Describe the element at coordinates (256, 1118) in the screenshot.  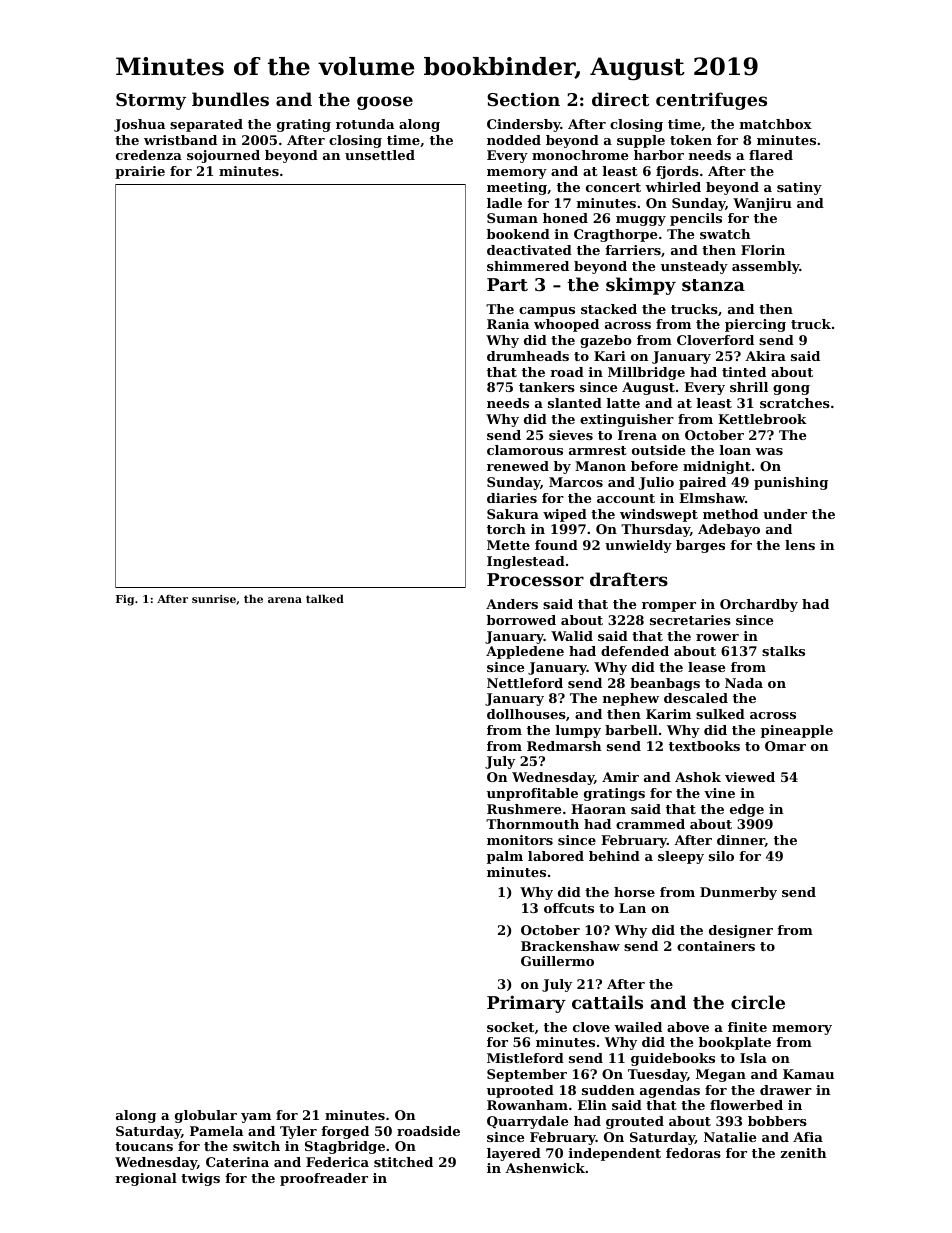
I see `yam` at that location.
